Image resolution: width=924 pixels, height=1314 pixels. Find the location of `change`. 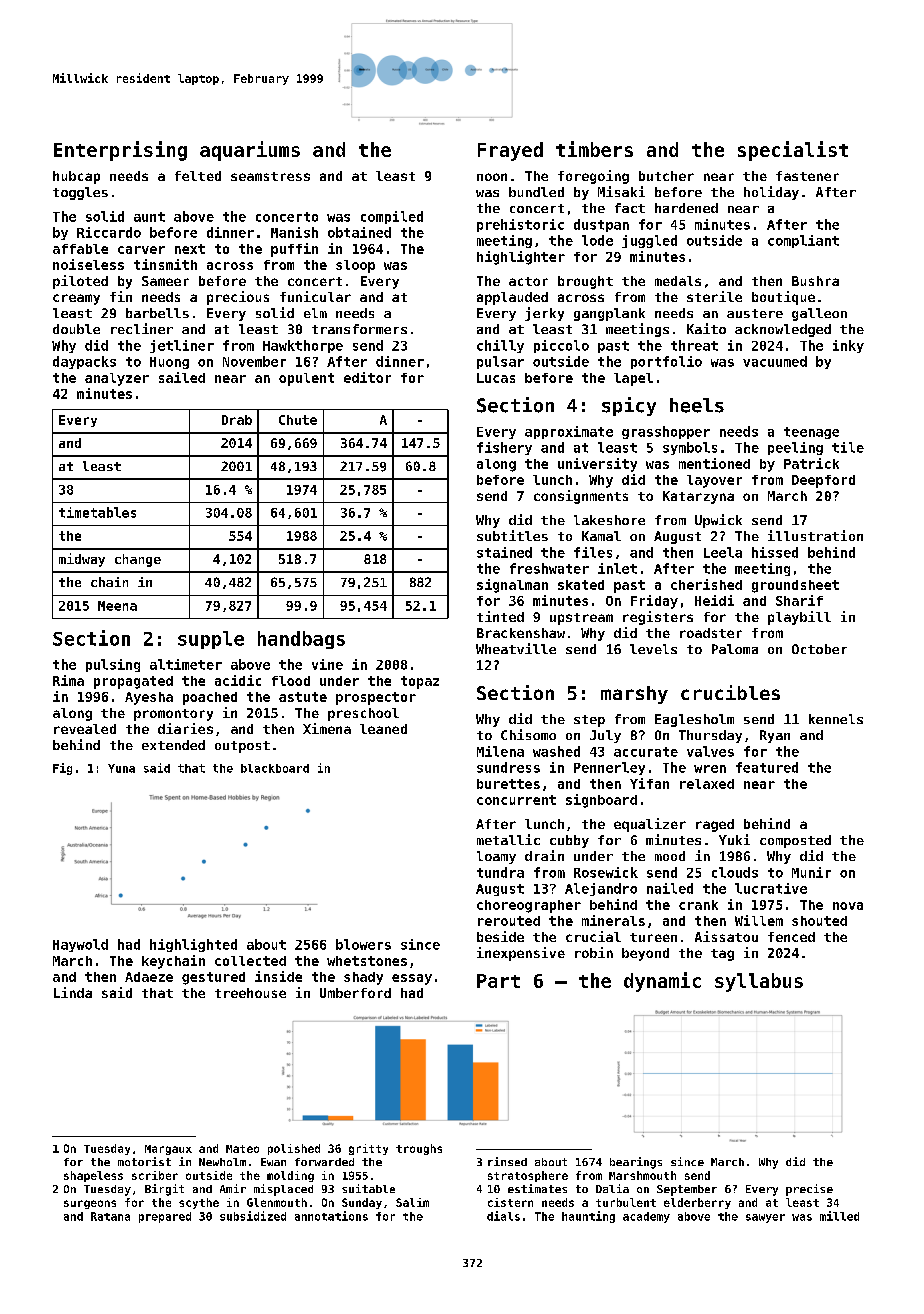

change is located at coordinates (138, 560).
